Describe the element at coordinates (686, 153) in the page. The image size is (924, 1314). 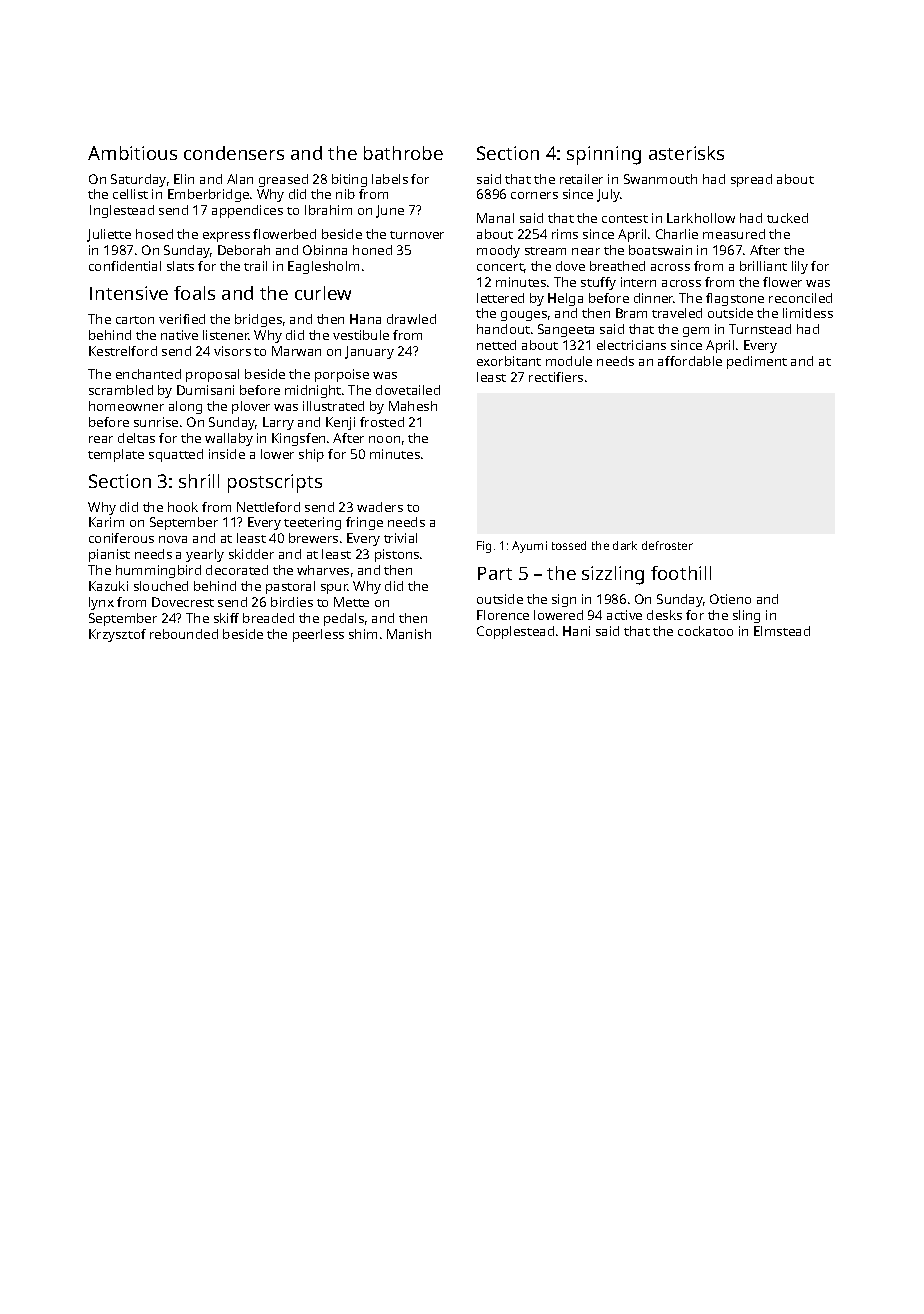
I see `asterisks` at that location.
